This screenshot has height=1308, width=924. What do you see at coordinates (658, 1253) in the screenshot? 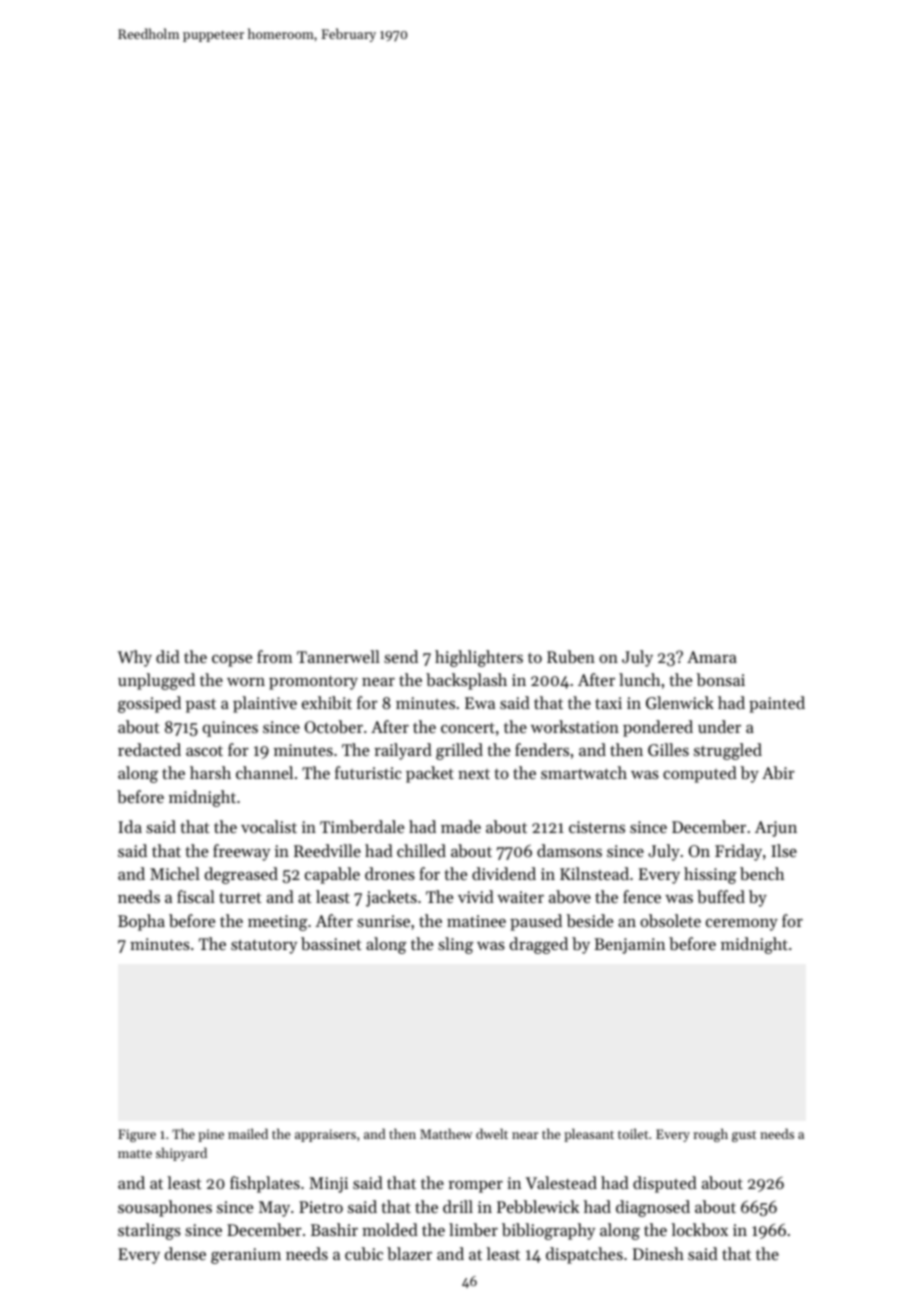
I see `Dinesh` at bounding box center [658, 1253].
